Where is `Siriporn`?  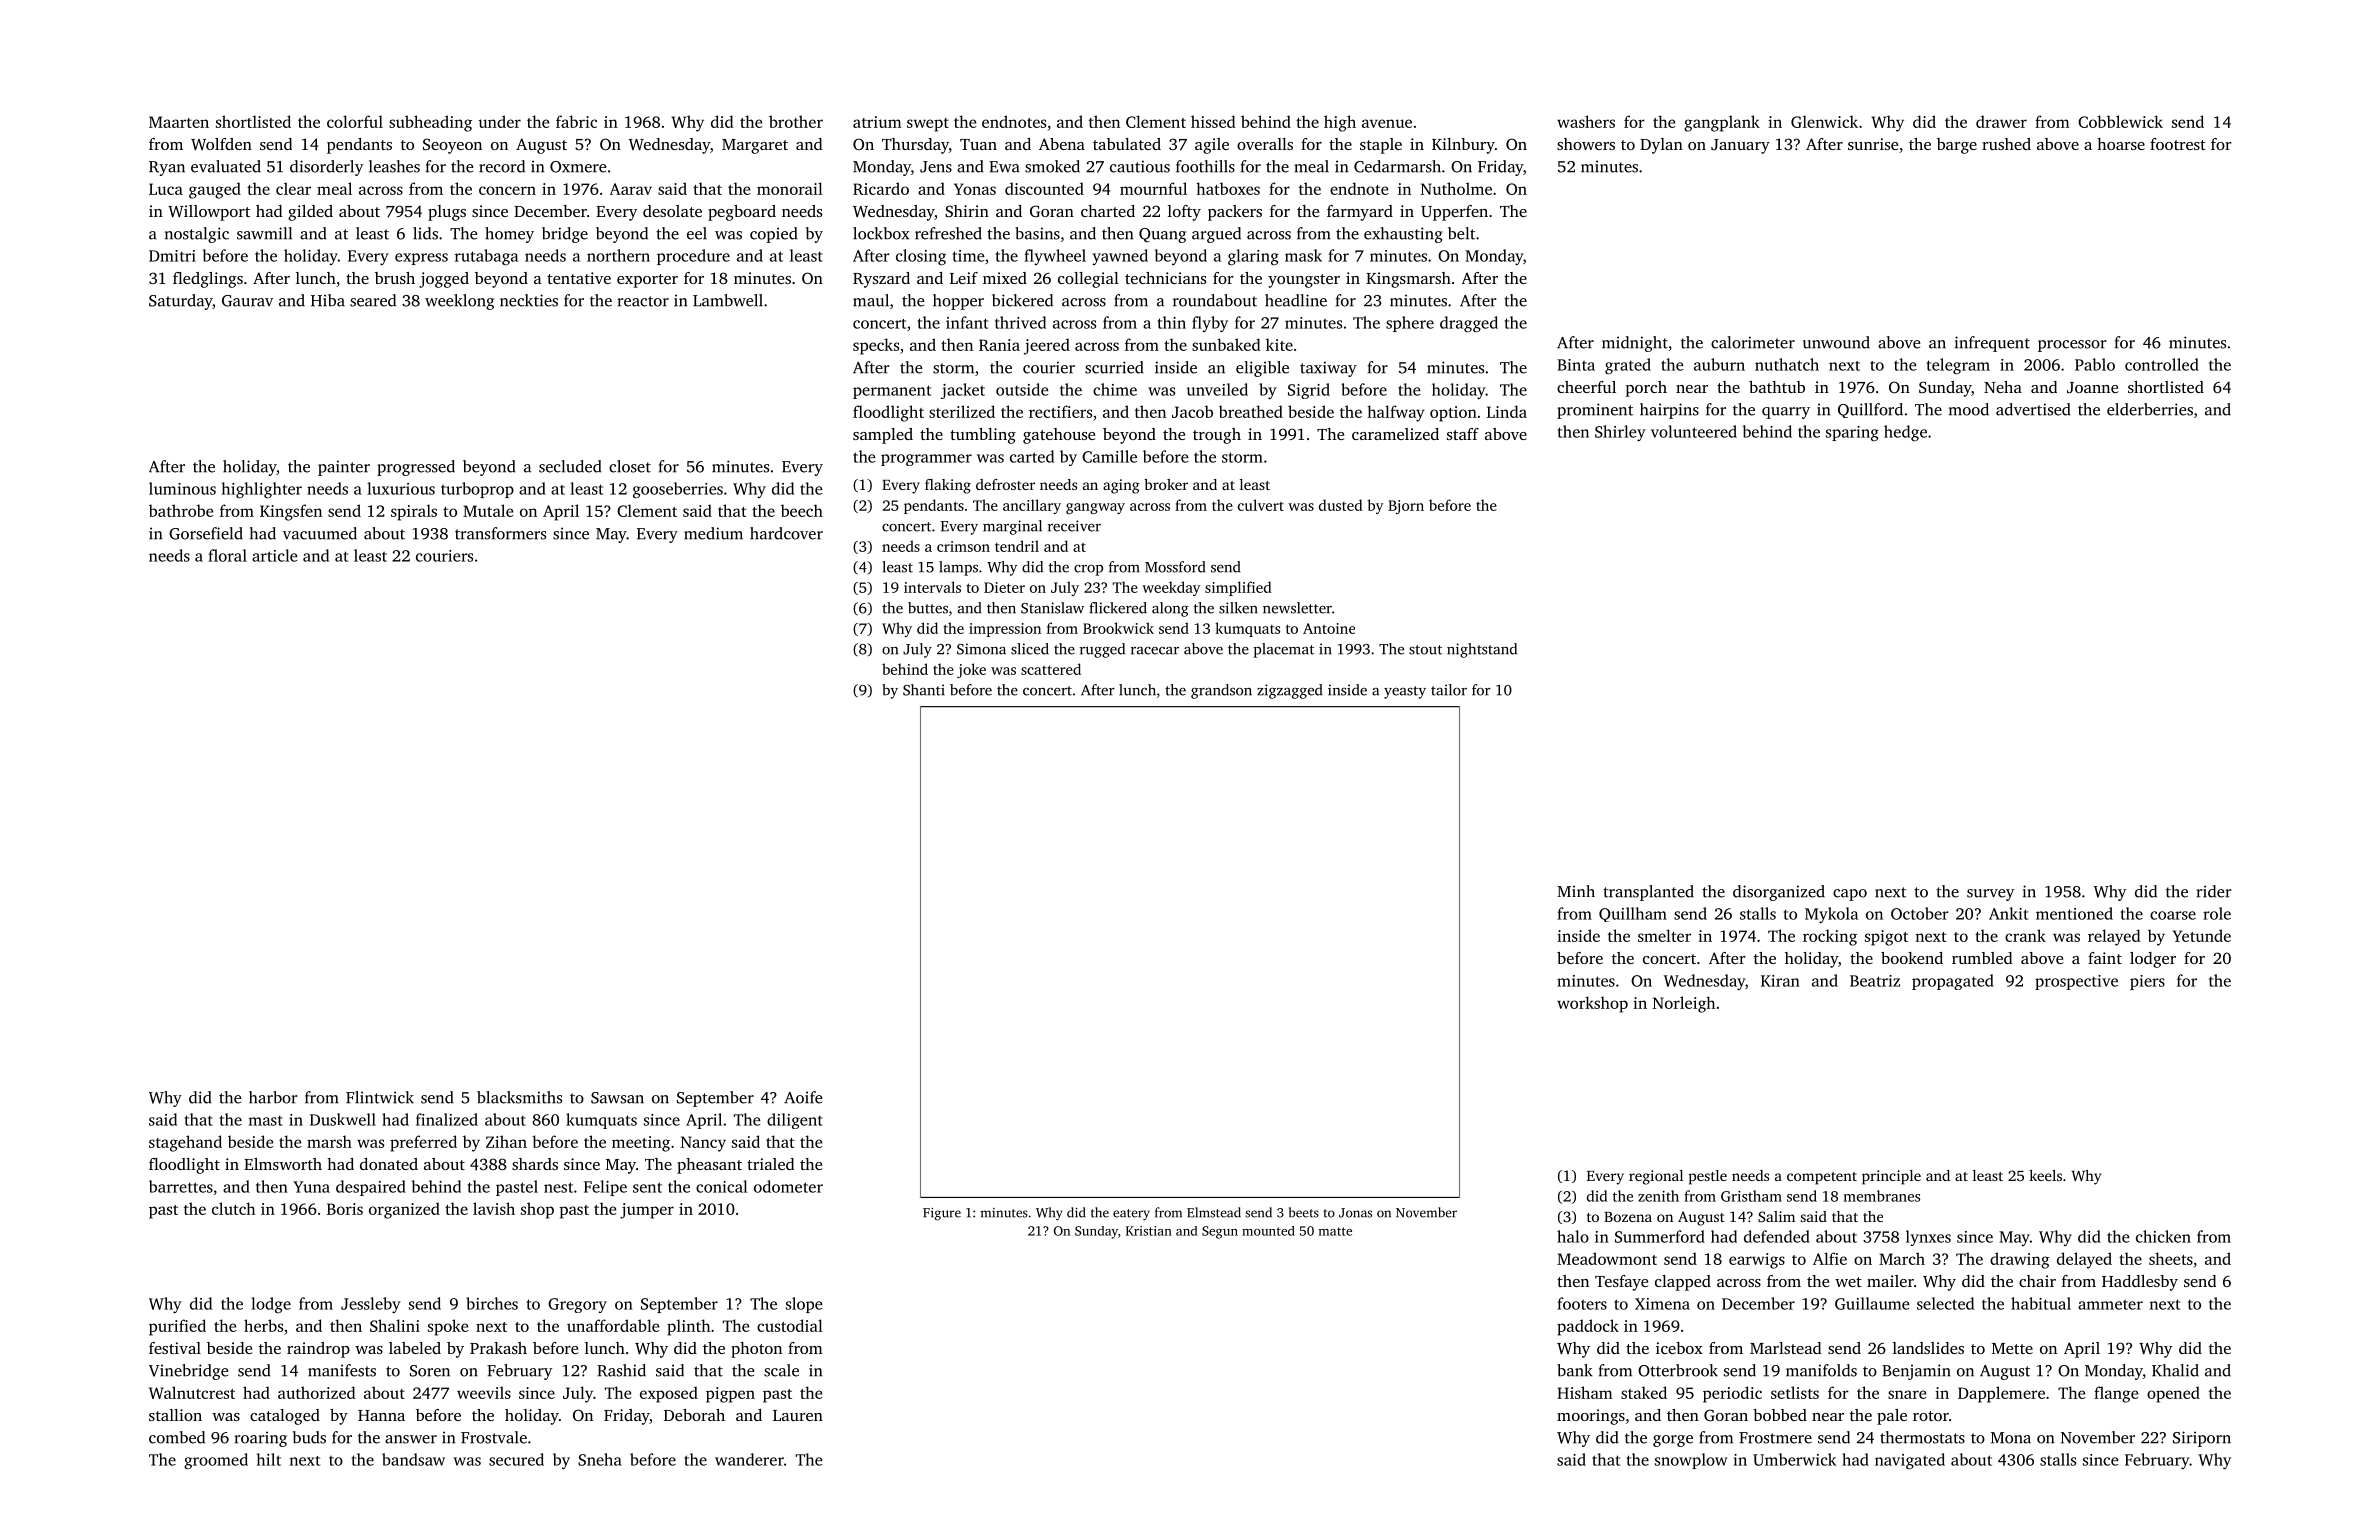 Siriporn is located at coordinates (2202, 1439).
